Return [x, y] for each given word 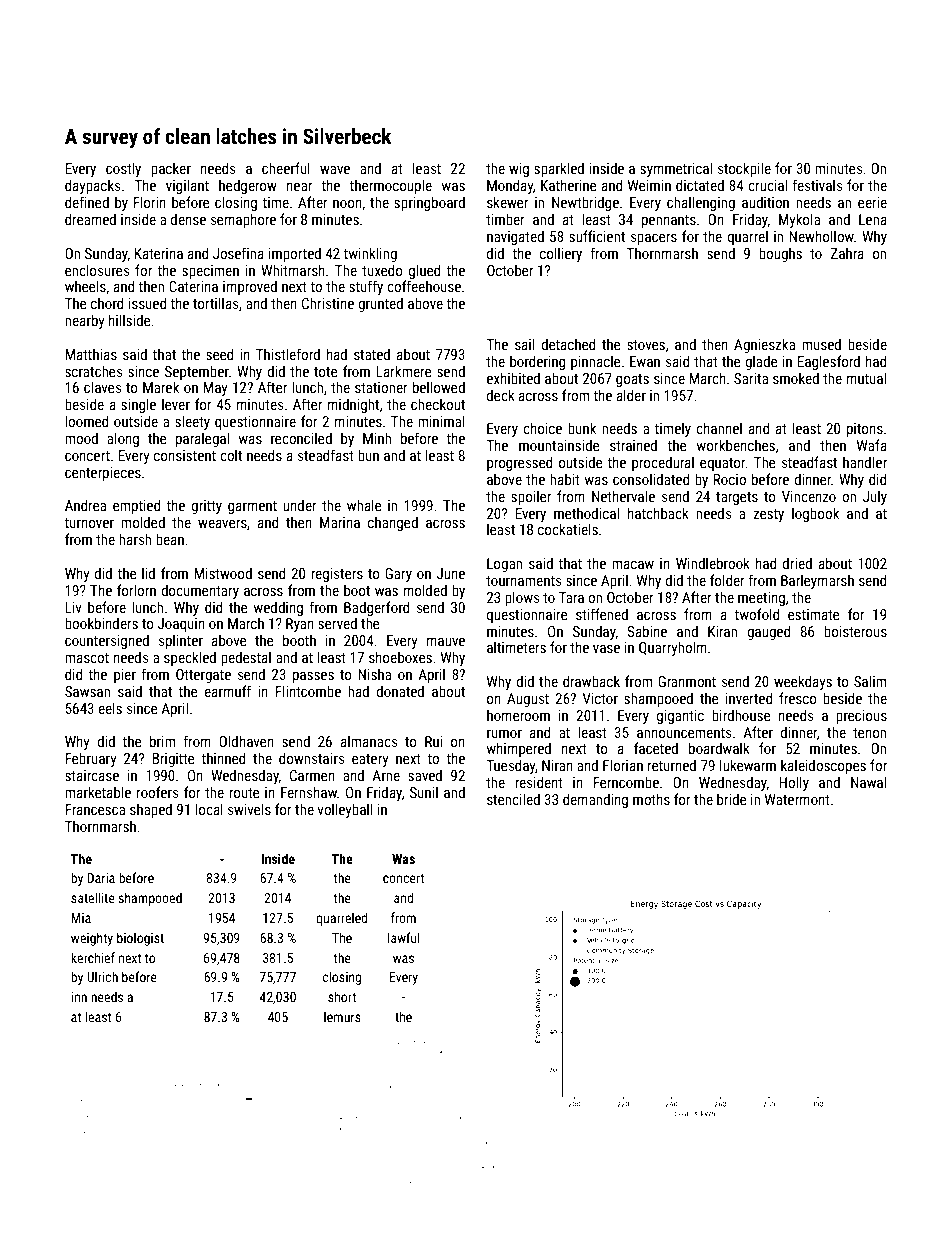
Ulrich [102, 976]
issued [148, 303]
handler [865, 462]
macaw [633, 565]
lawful [404, 937]
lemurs [342, 1016]
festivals [817, 185]
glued [425, 271]
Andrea [85, 505]
